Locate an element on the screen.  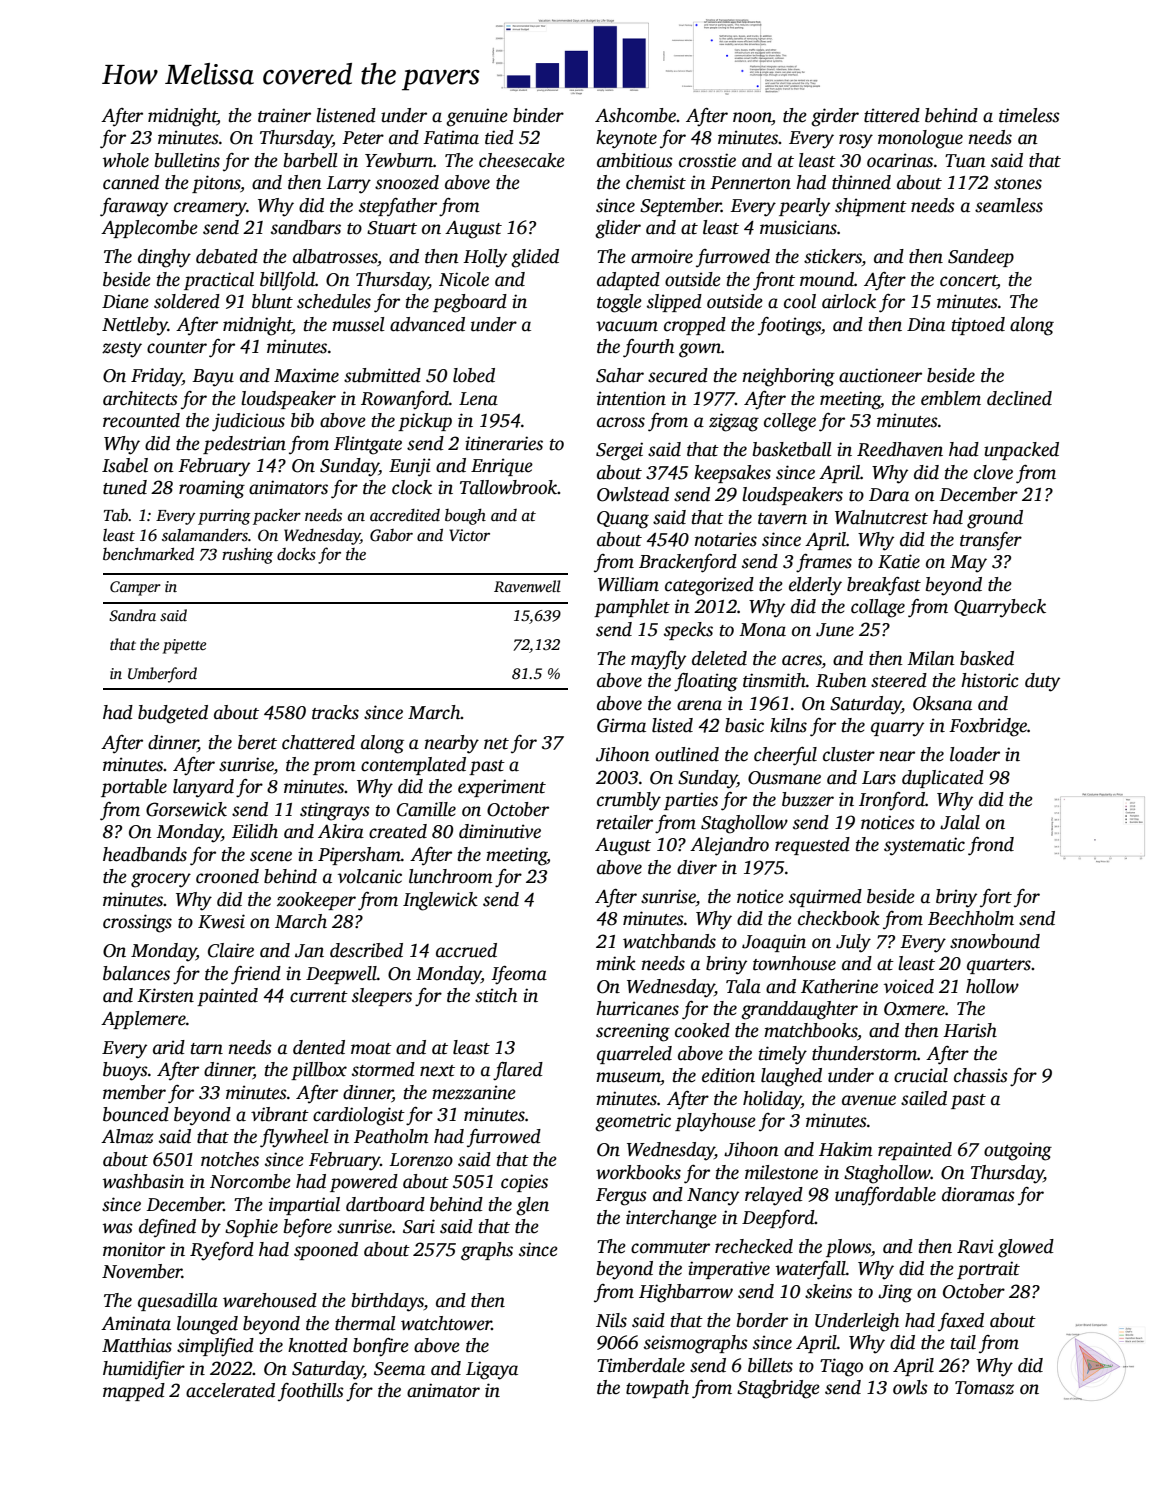
vibrant is located at coordinates (280, 1114).
